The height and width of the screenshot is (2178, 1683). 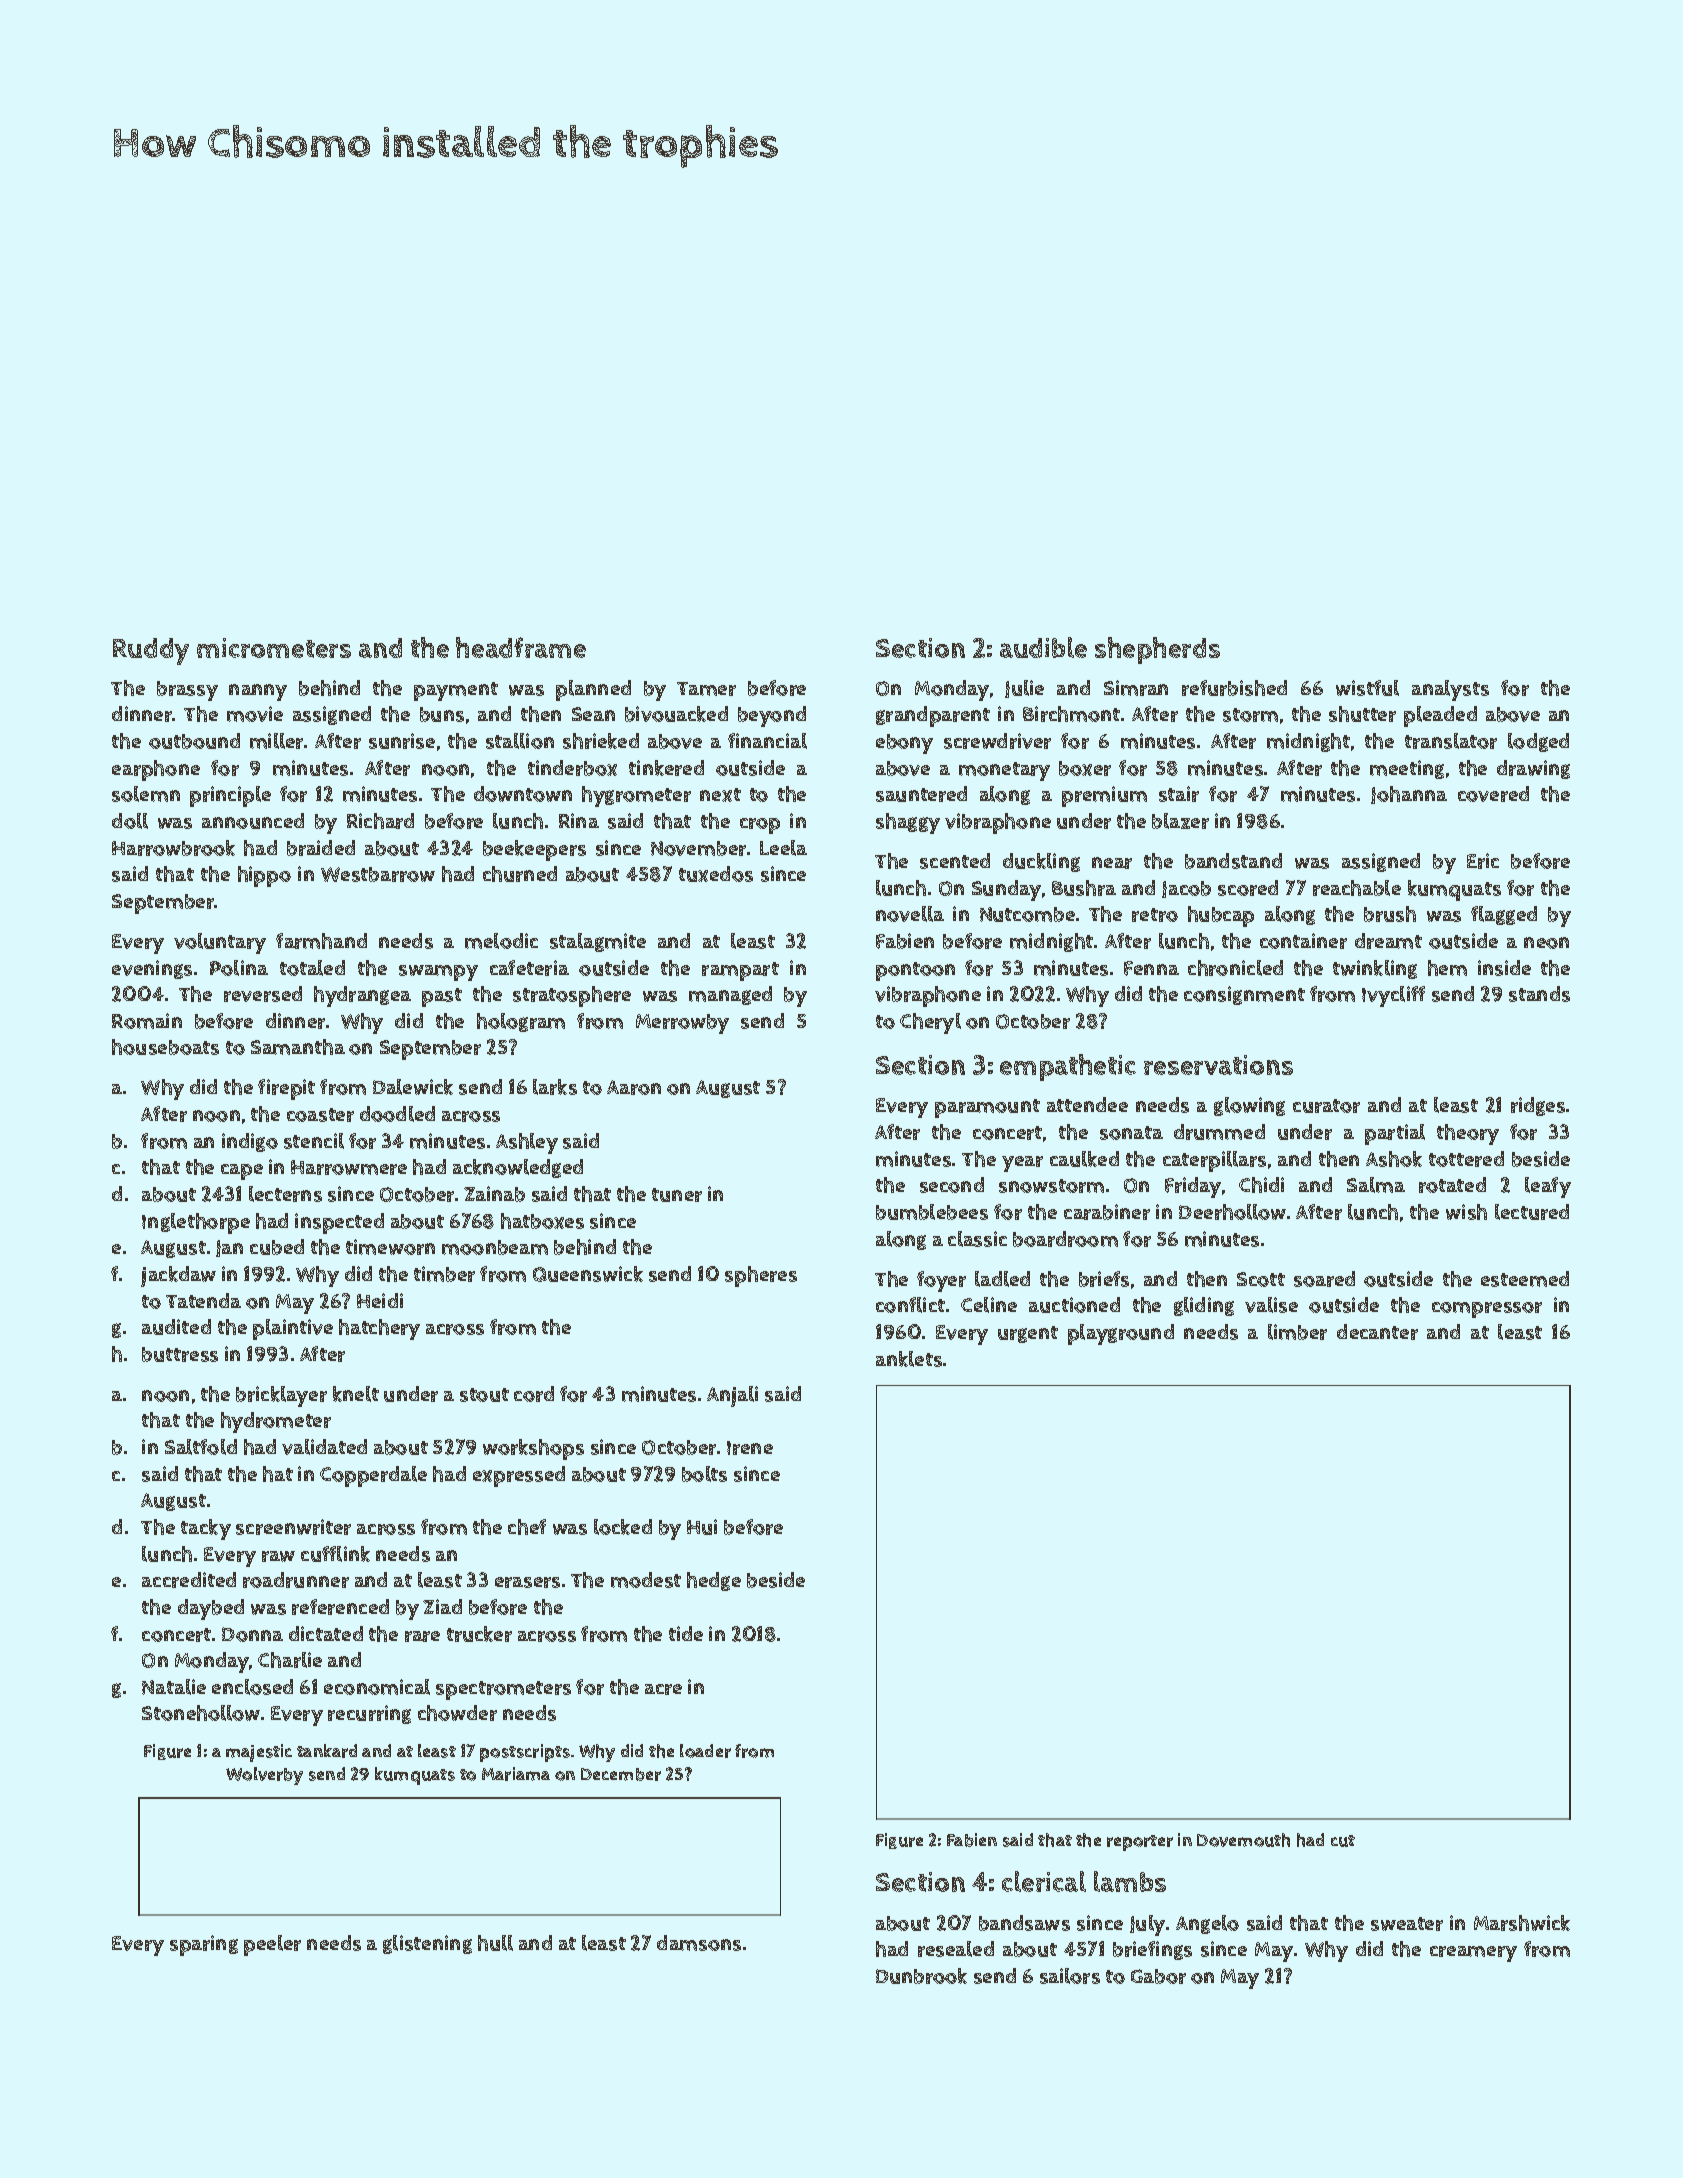 What do you see at coordinates (379, 1329) in the screenshot?
I see `hatchery` at bounding box center [379, 1329].
